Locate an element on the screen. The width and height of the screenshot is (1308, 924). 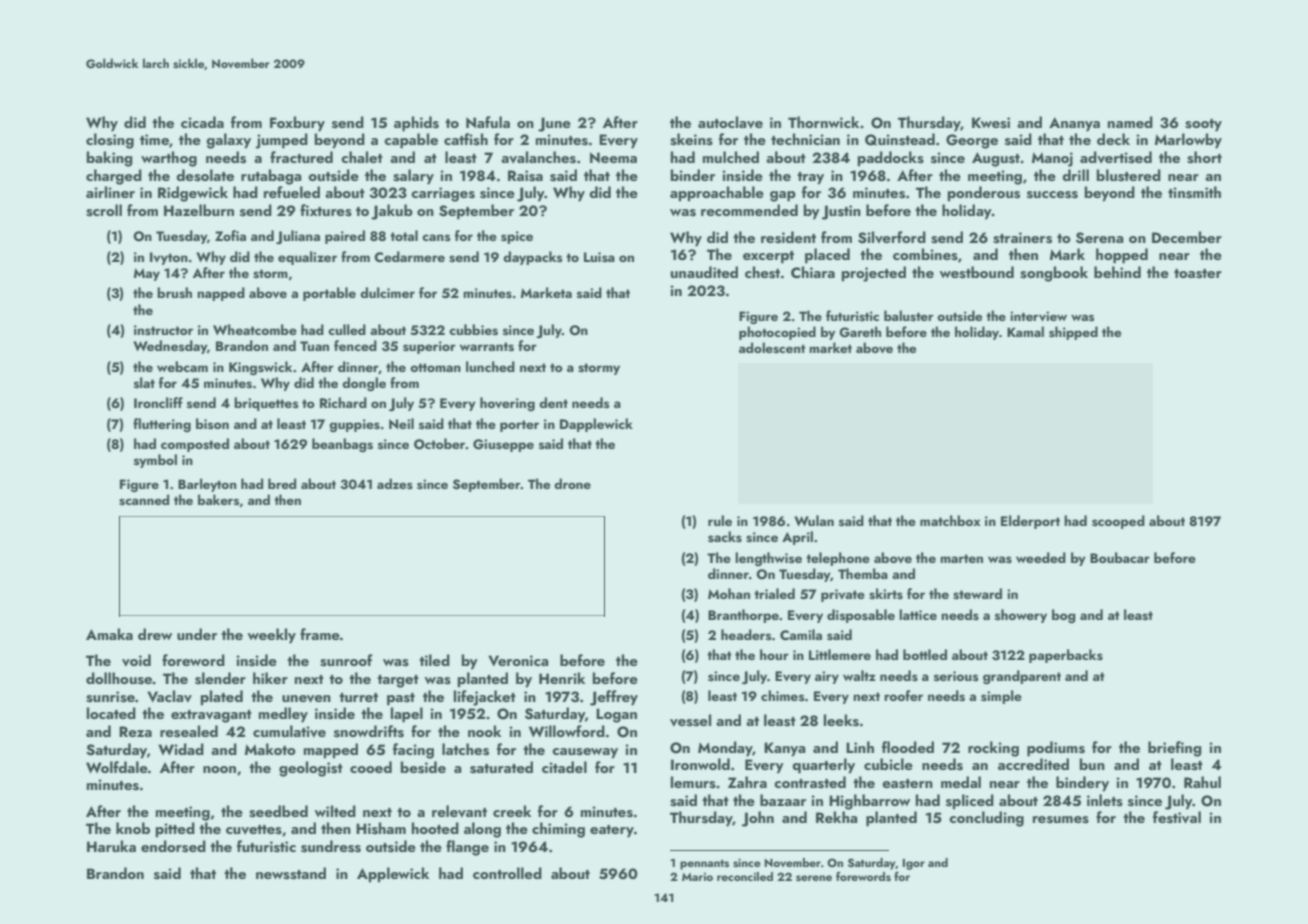
brush is located at coordinates (174, 293).
